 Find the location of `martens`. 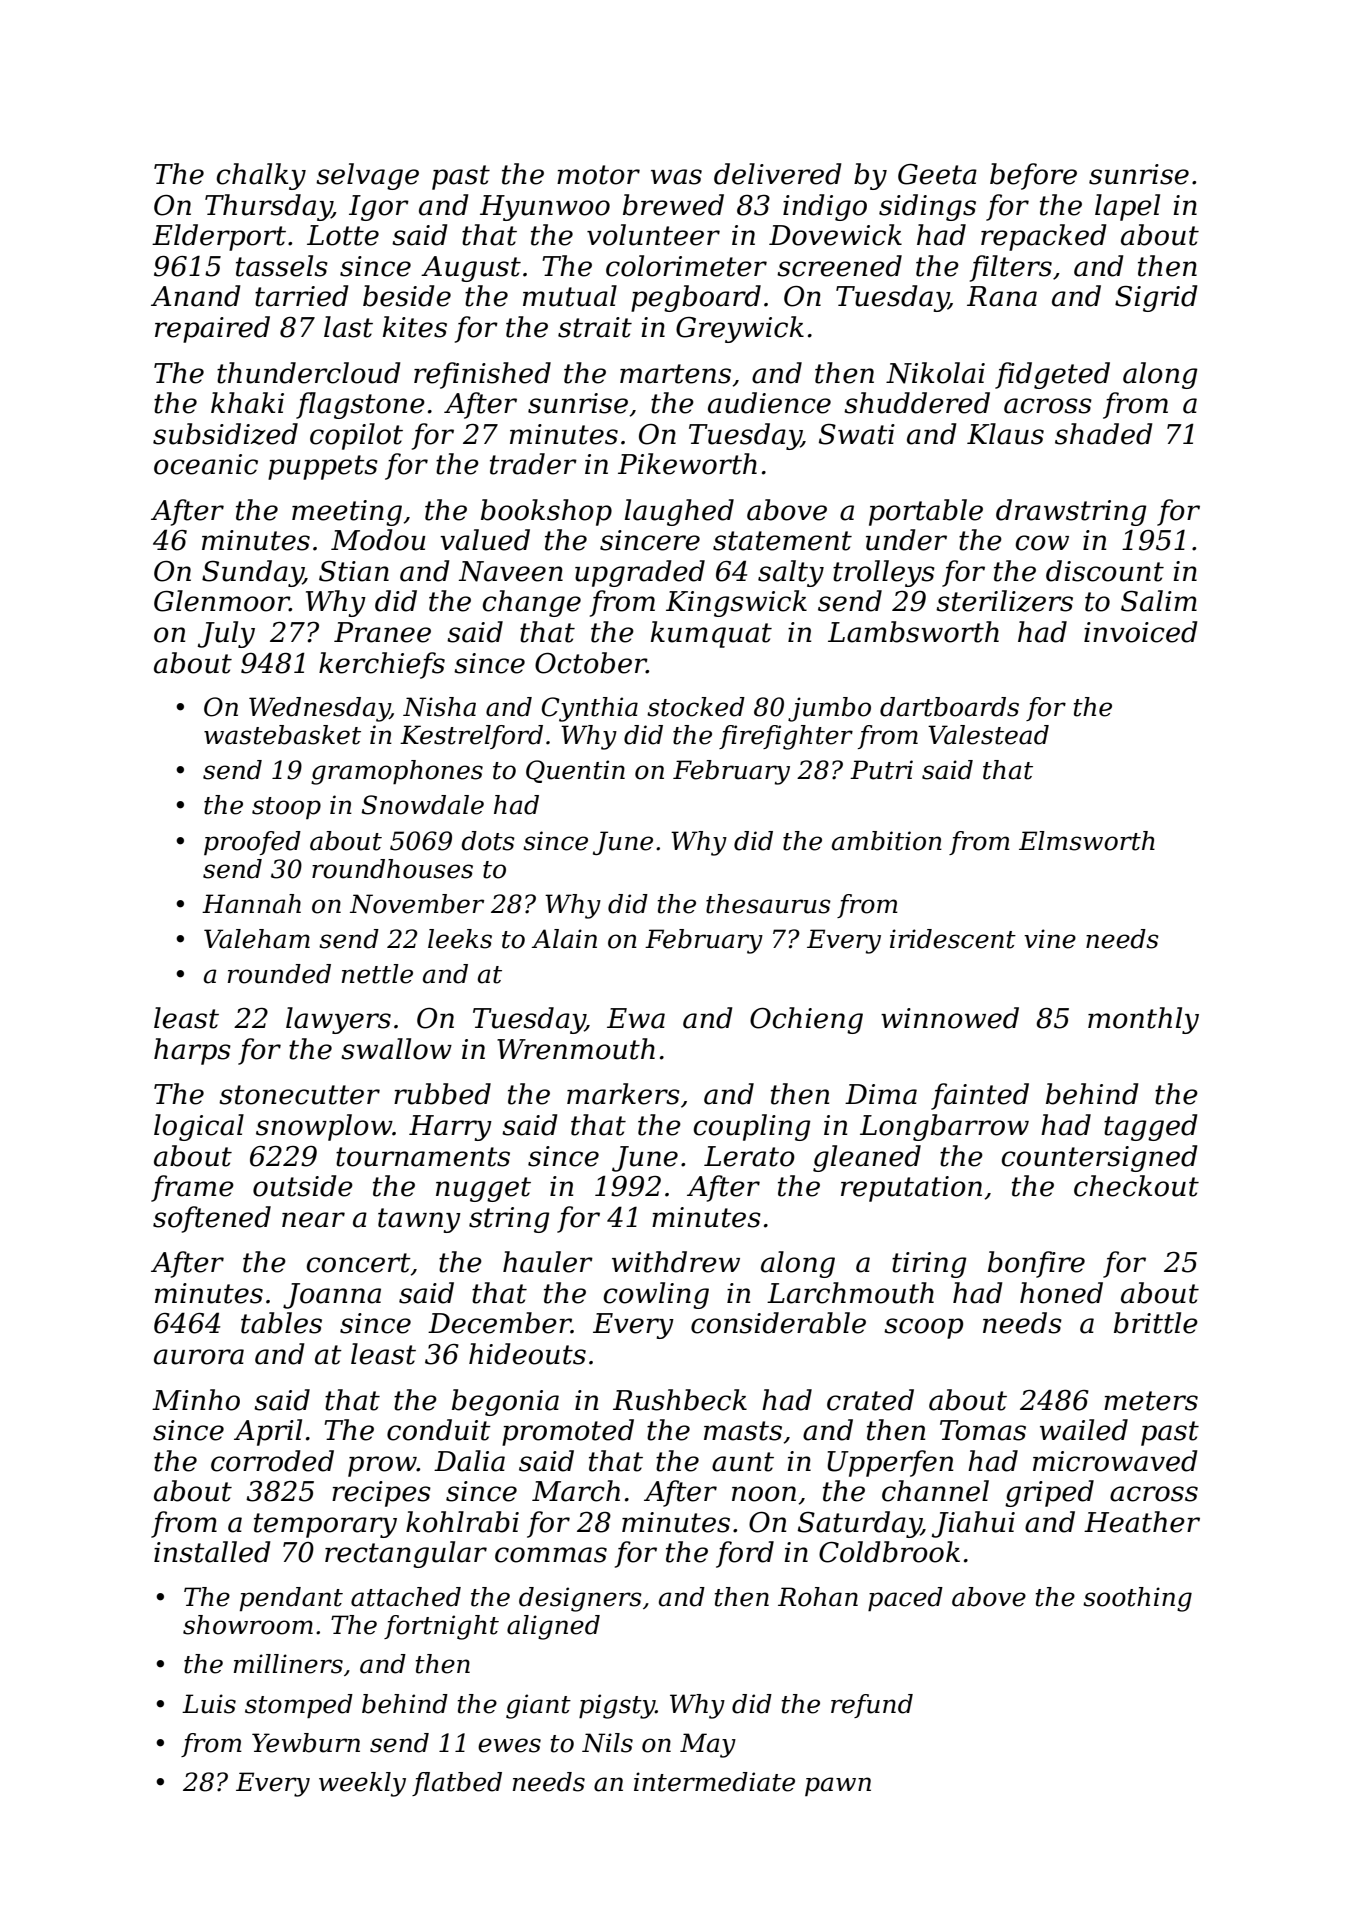

martens is located at coordinates (675, 374).
